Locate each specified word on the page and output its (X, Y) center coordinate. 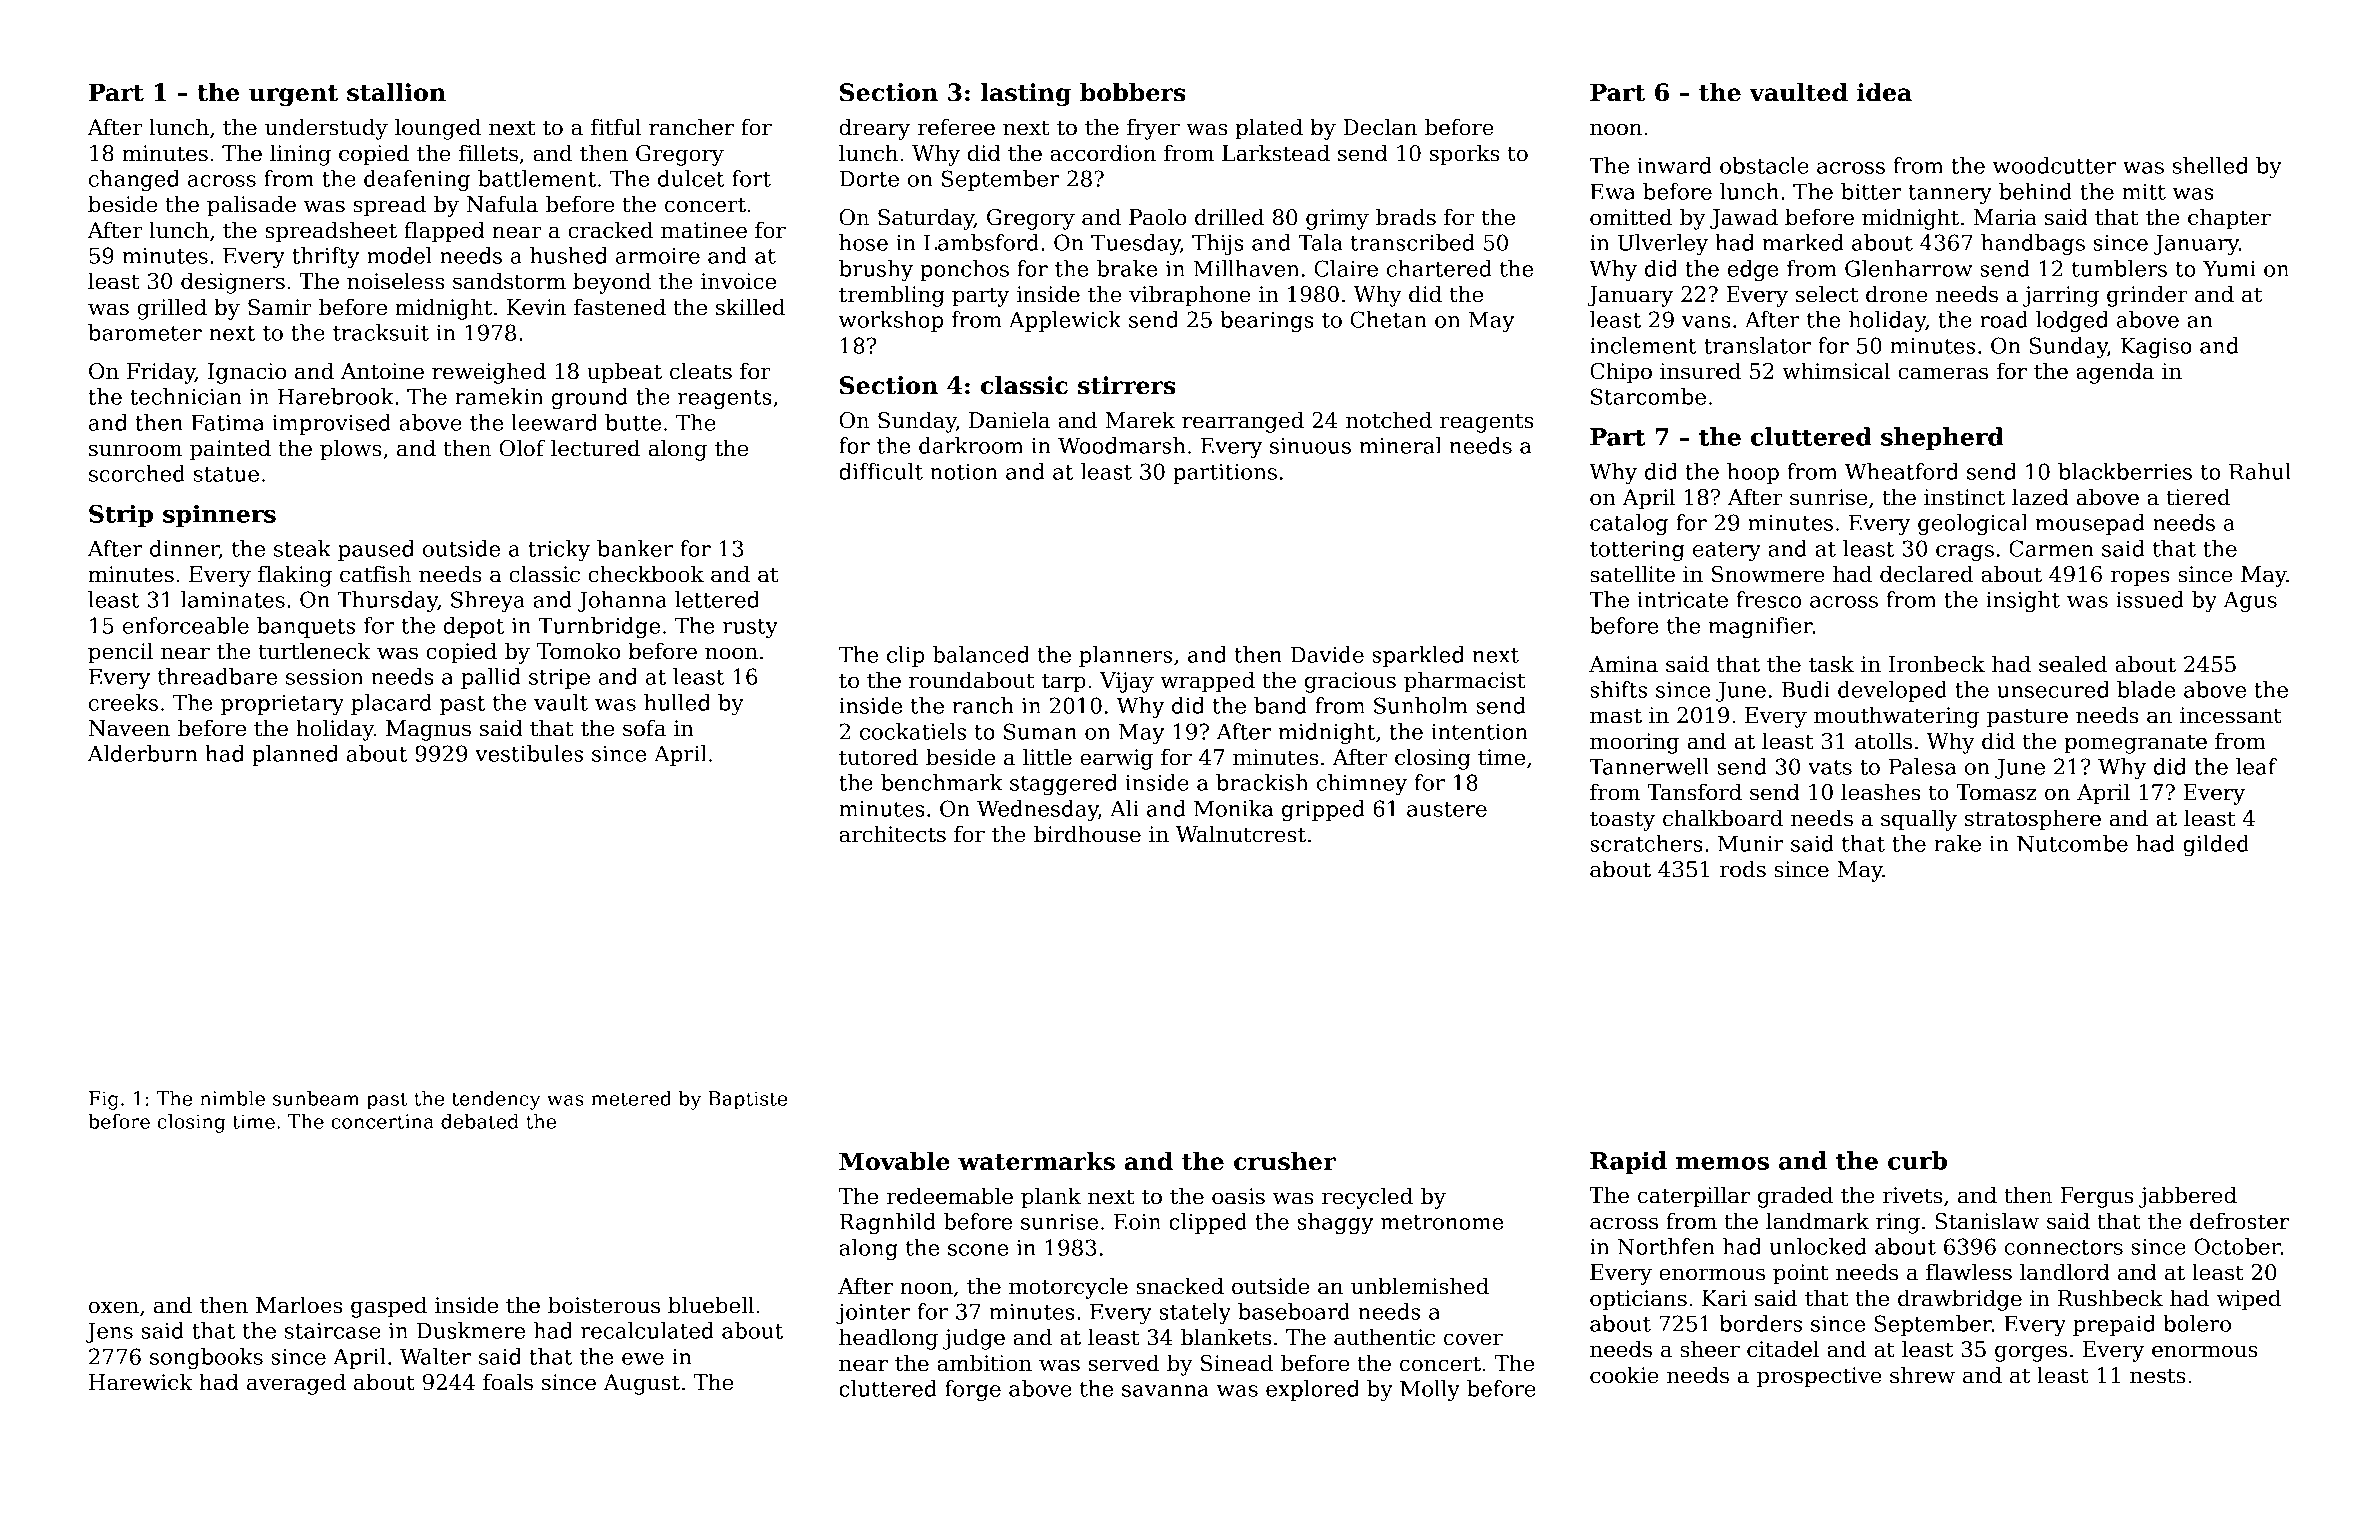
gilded (2216, 845)
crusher (1285, 1161)
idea (1884, 92)
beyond (612, 283)
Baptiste (747, 1100)
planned (295, 755)
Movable (894, 1161)
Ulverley (1662, 244)
